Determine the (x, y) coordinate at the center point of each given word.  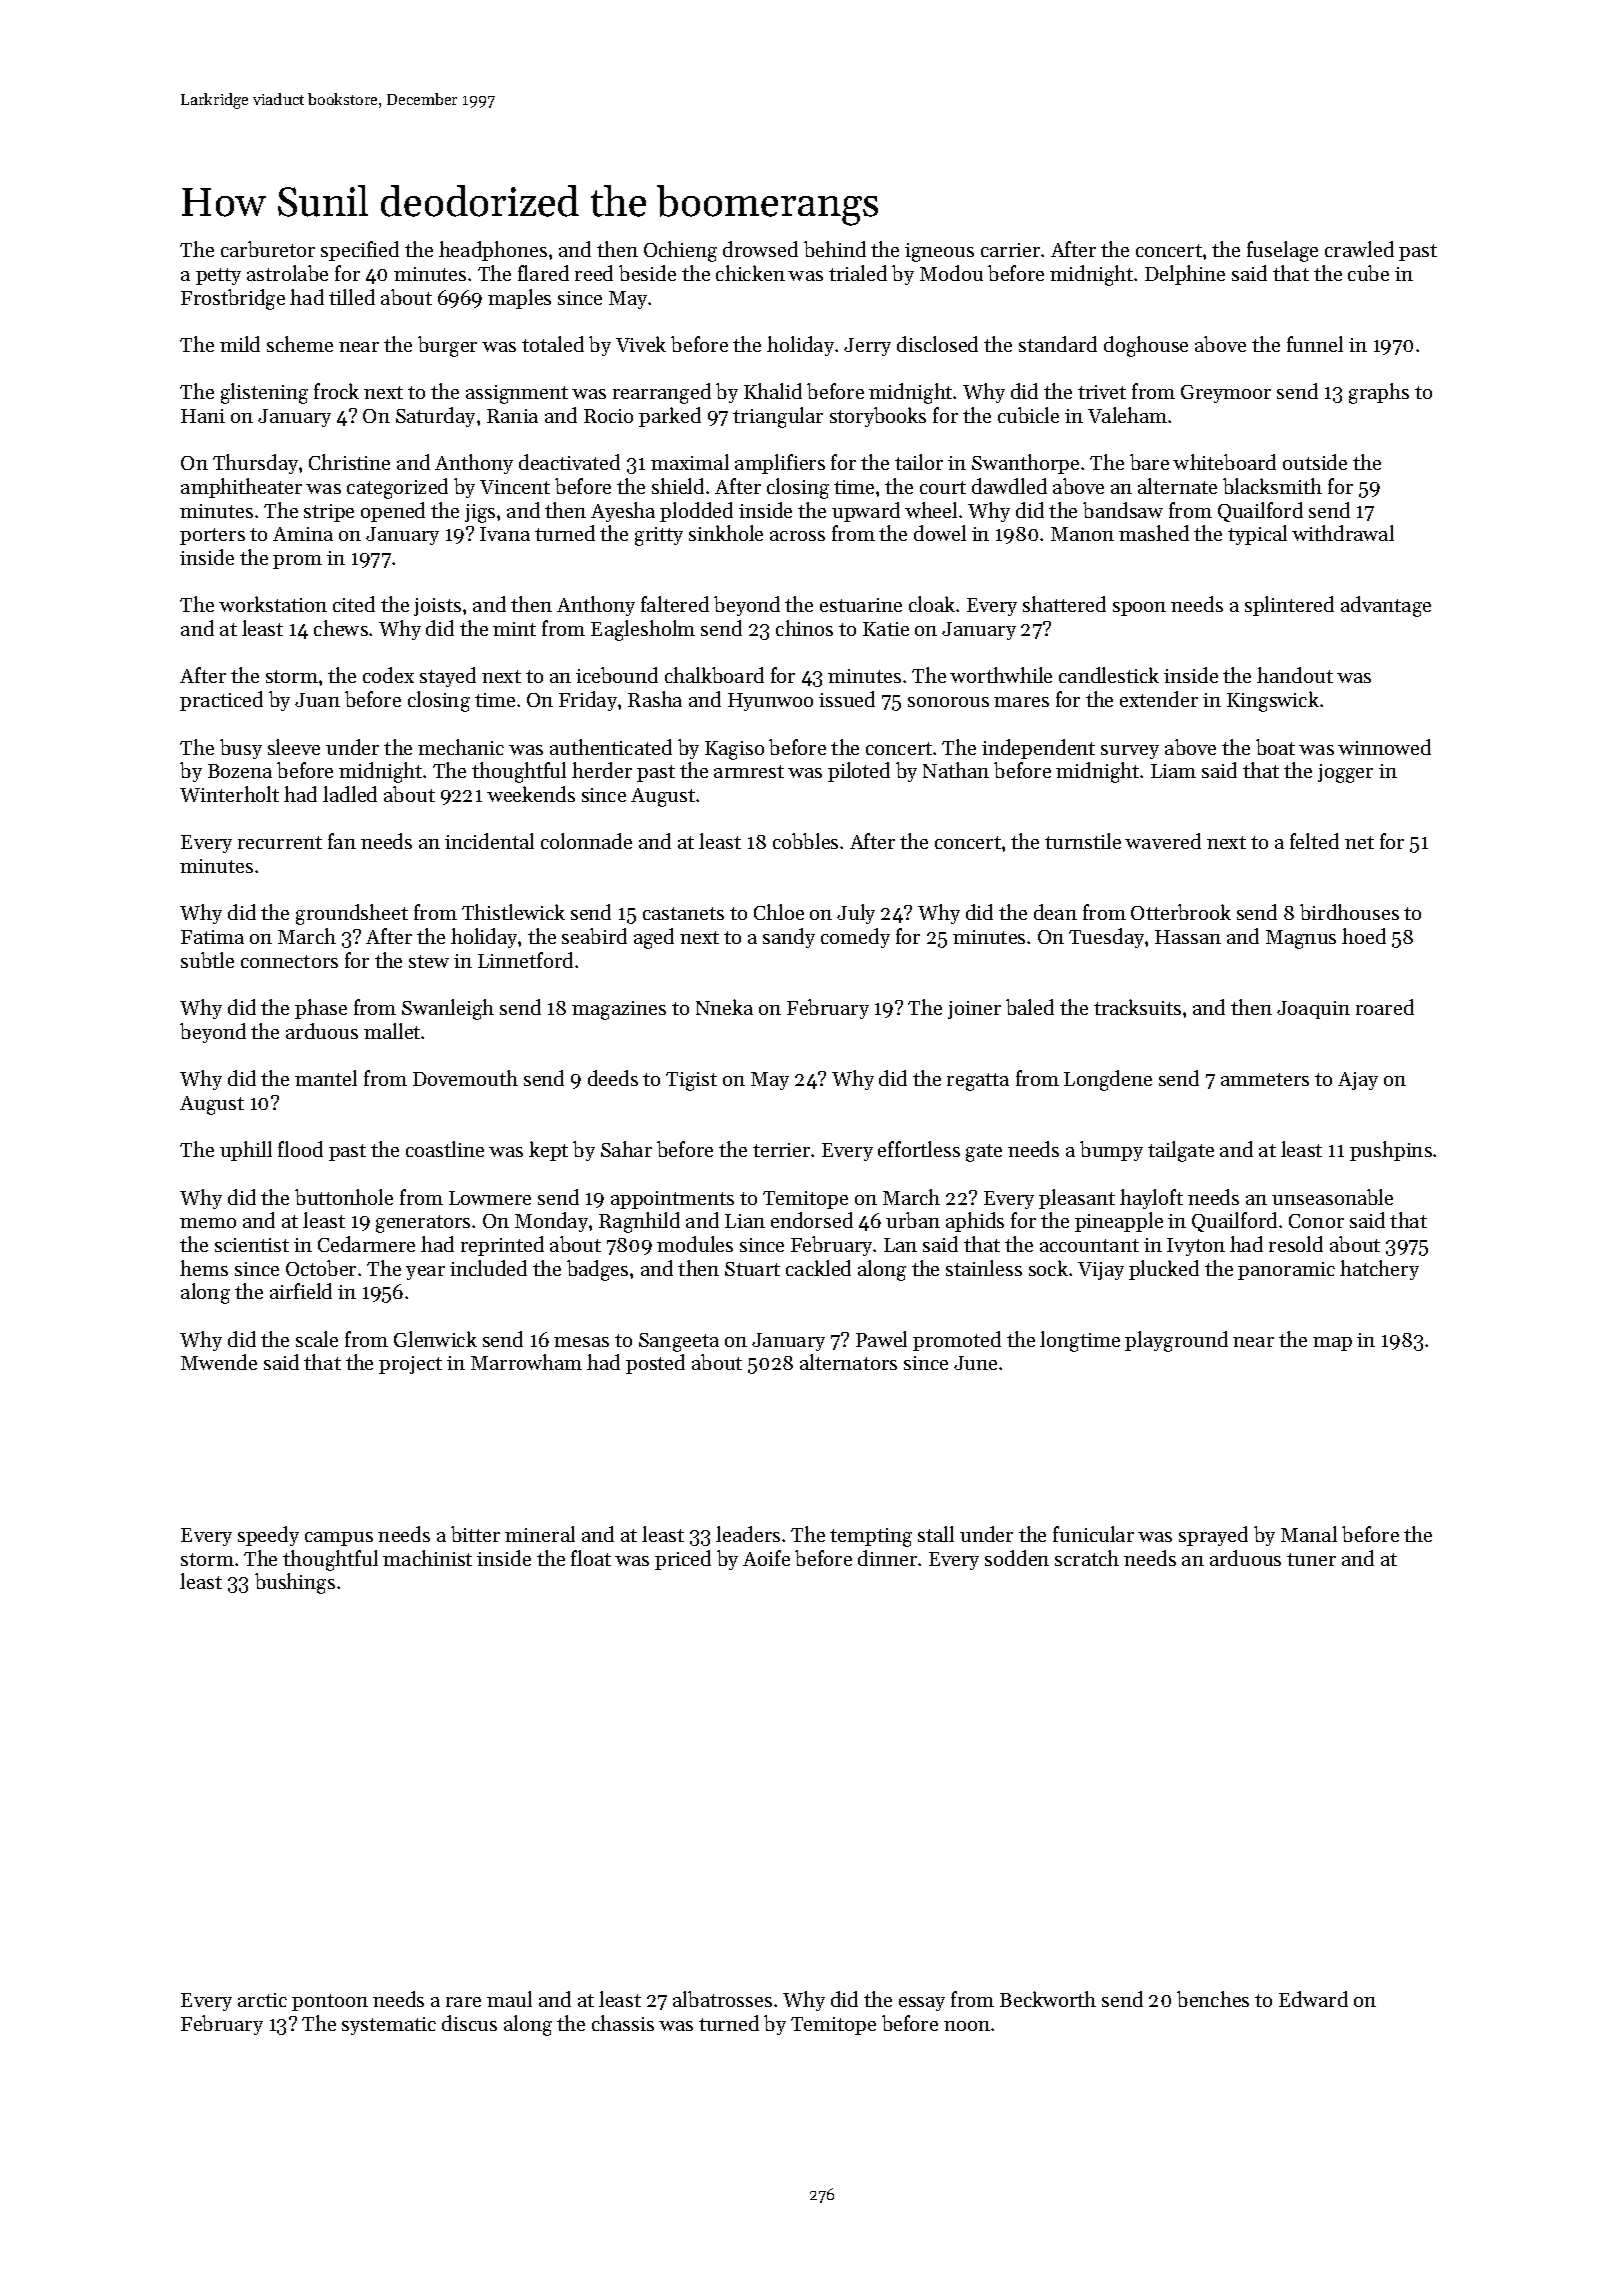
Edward (1313, 1999)
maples (519, 299)
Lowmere (490, 1198)
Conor (1316, 1221)
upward (866, 512)
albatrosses (722, 1999)
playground (1176, 1341)
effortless (919, 1149)
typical (1257, 535)
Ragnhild (639, 1222)
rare (463, 2002)
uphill (246, 1151)
